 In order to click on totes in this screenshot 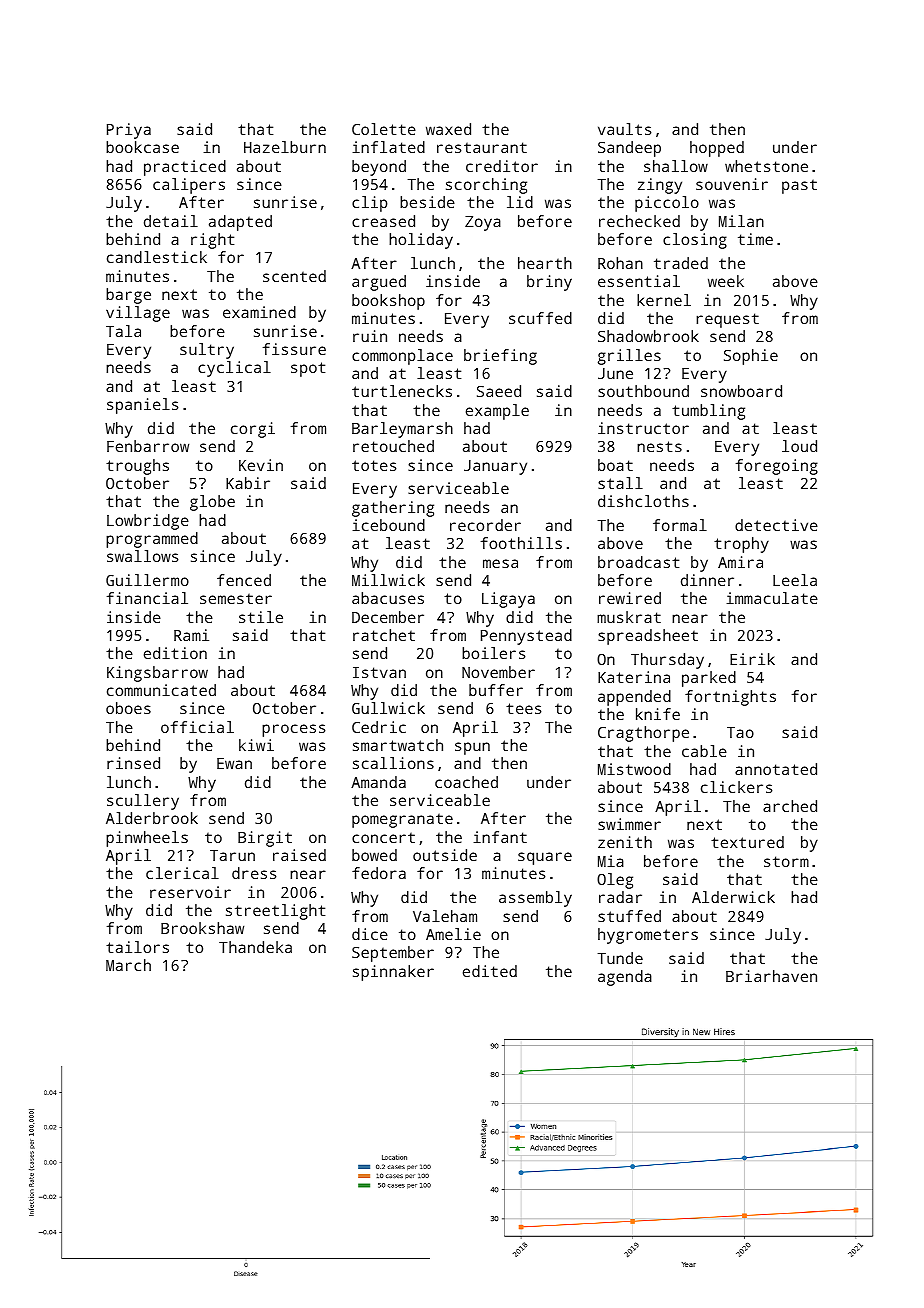, I will do `click(374, 465)`.
